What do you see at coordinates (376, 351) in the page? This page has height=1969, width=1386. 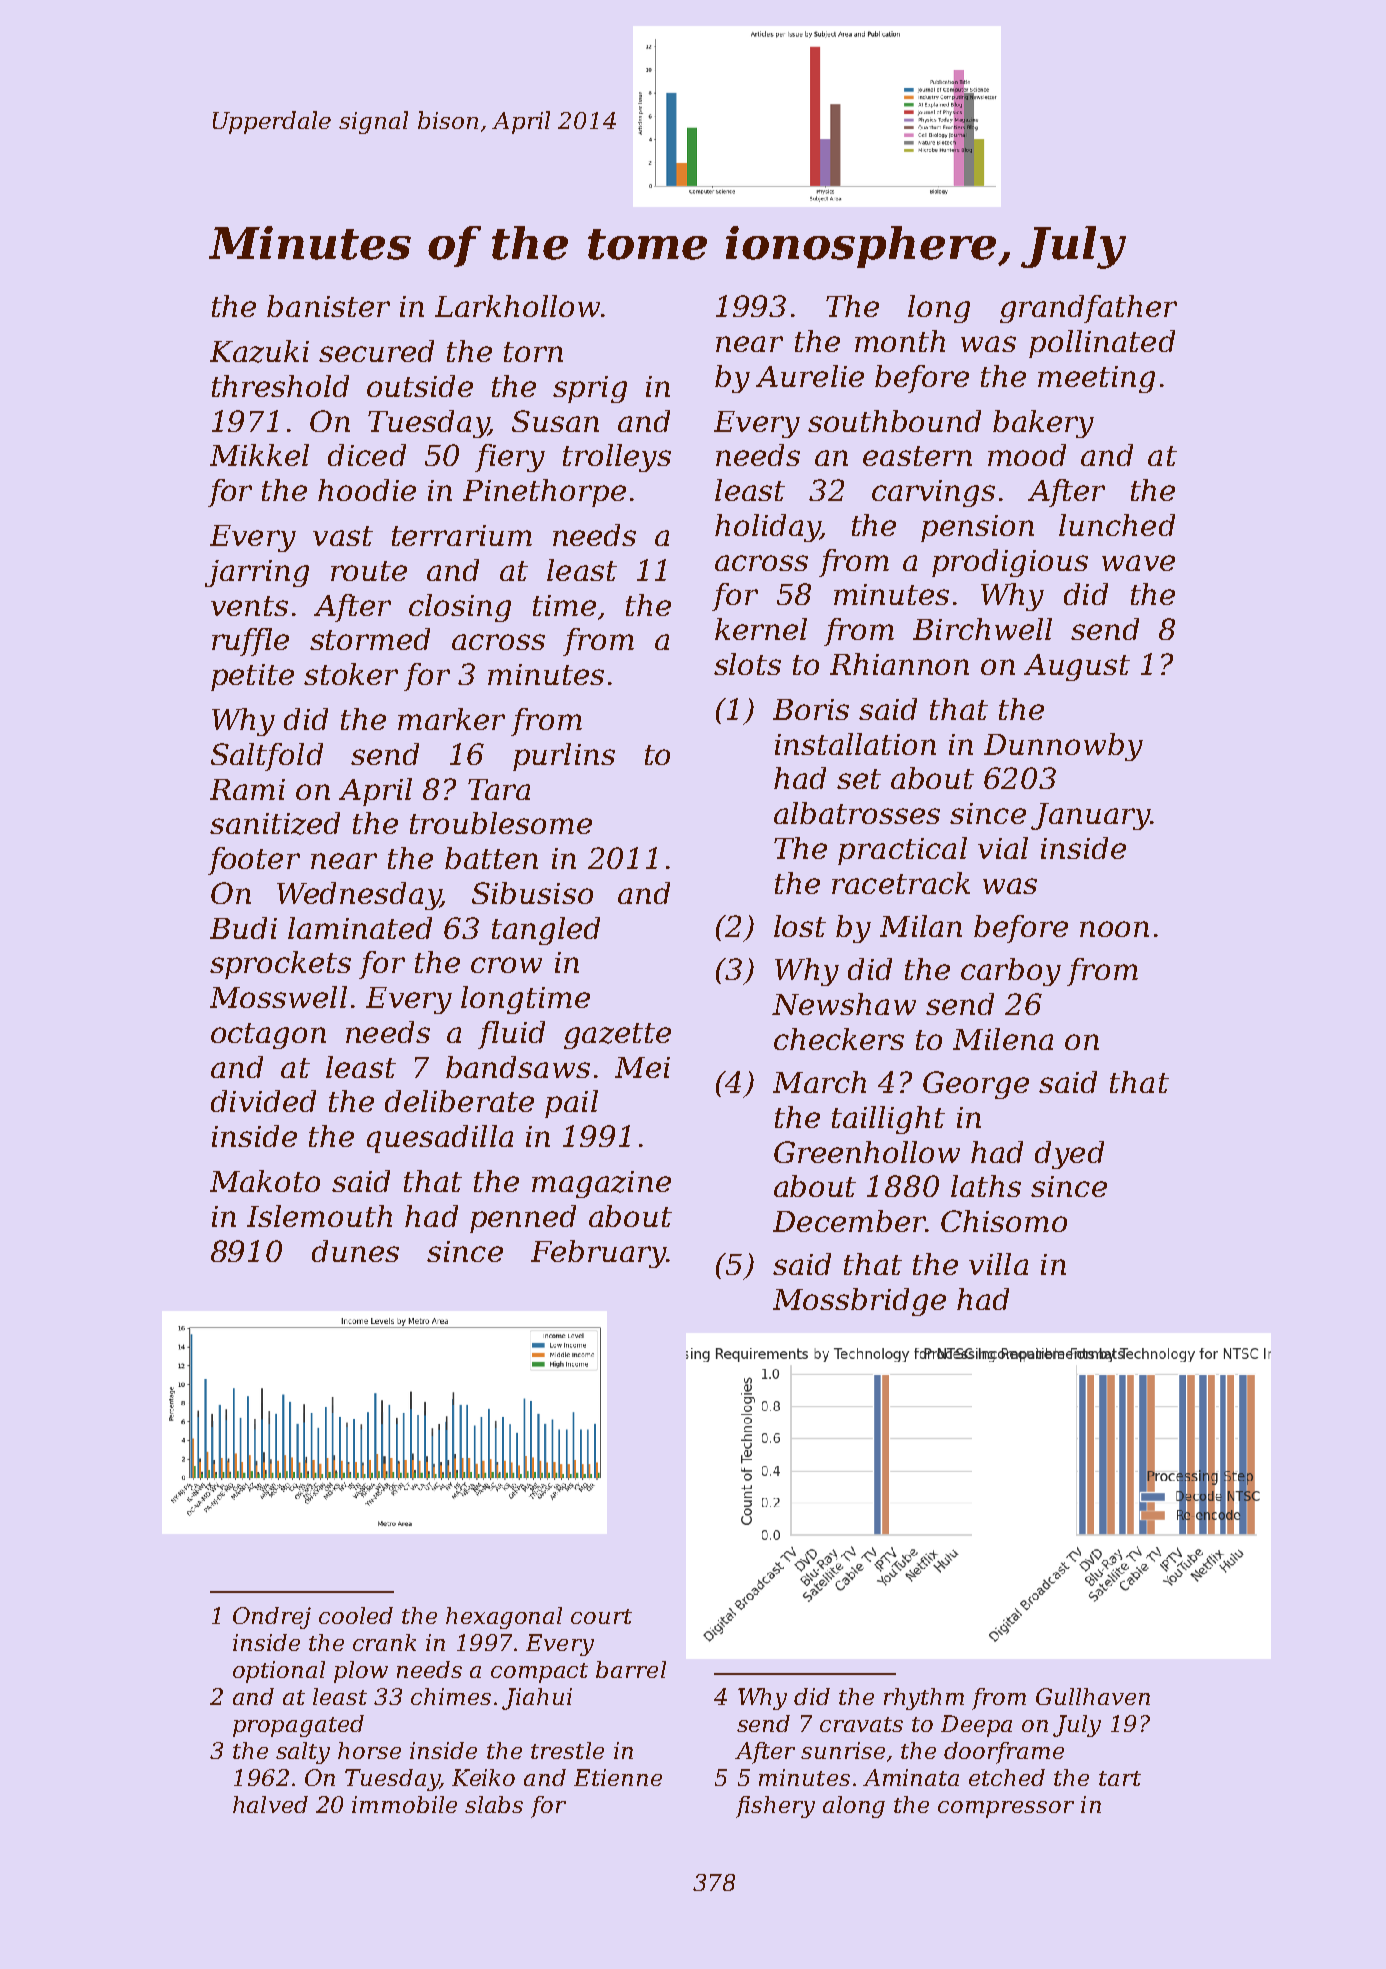 I see `secured` at bounding box center [376, 351].
